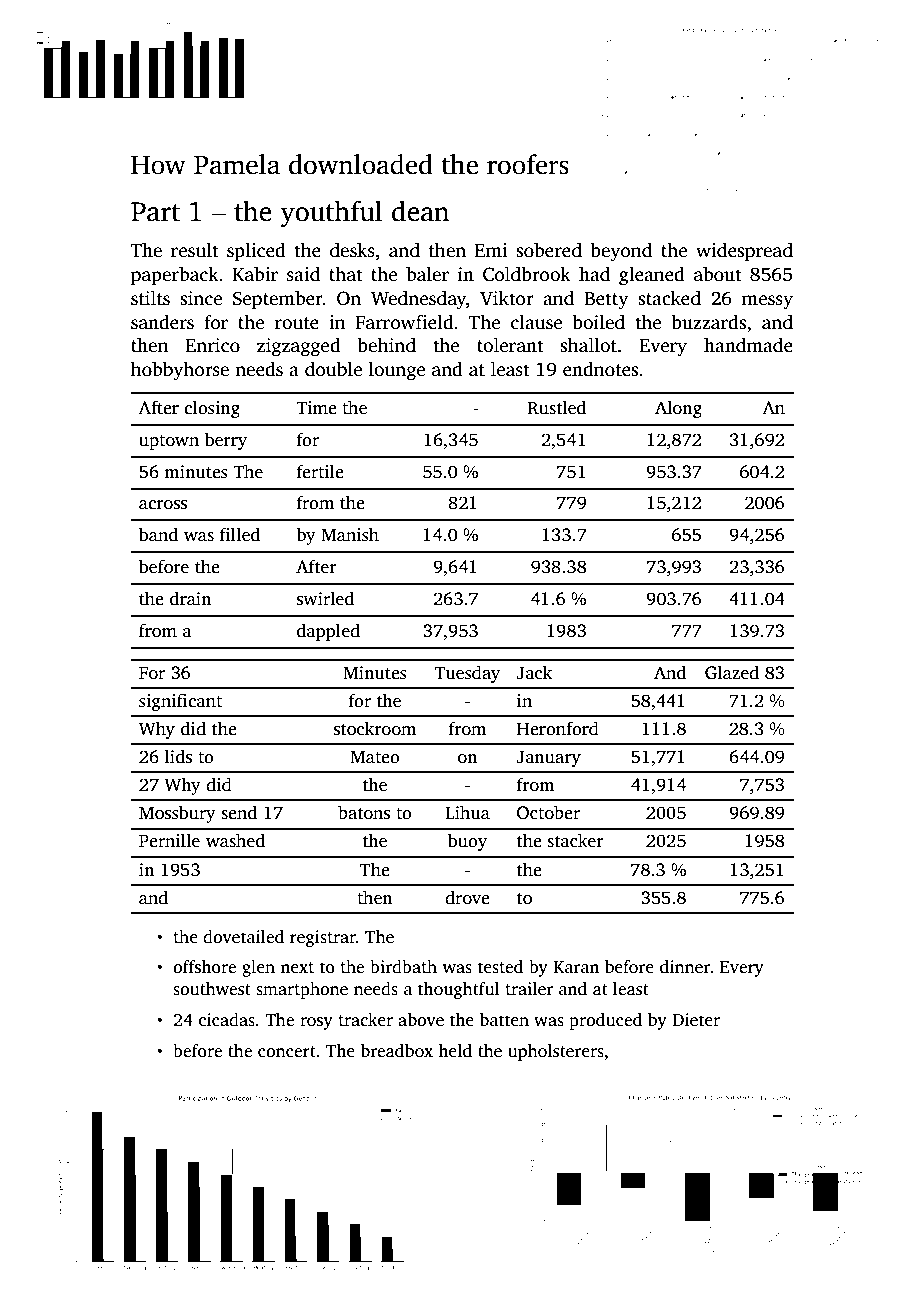 The width and height of the document is (924, 1311). Describe the element at coordinates (375, 728) in the document. I see `stockroom` at that location.
